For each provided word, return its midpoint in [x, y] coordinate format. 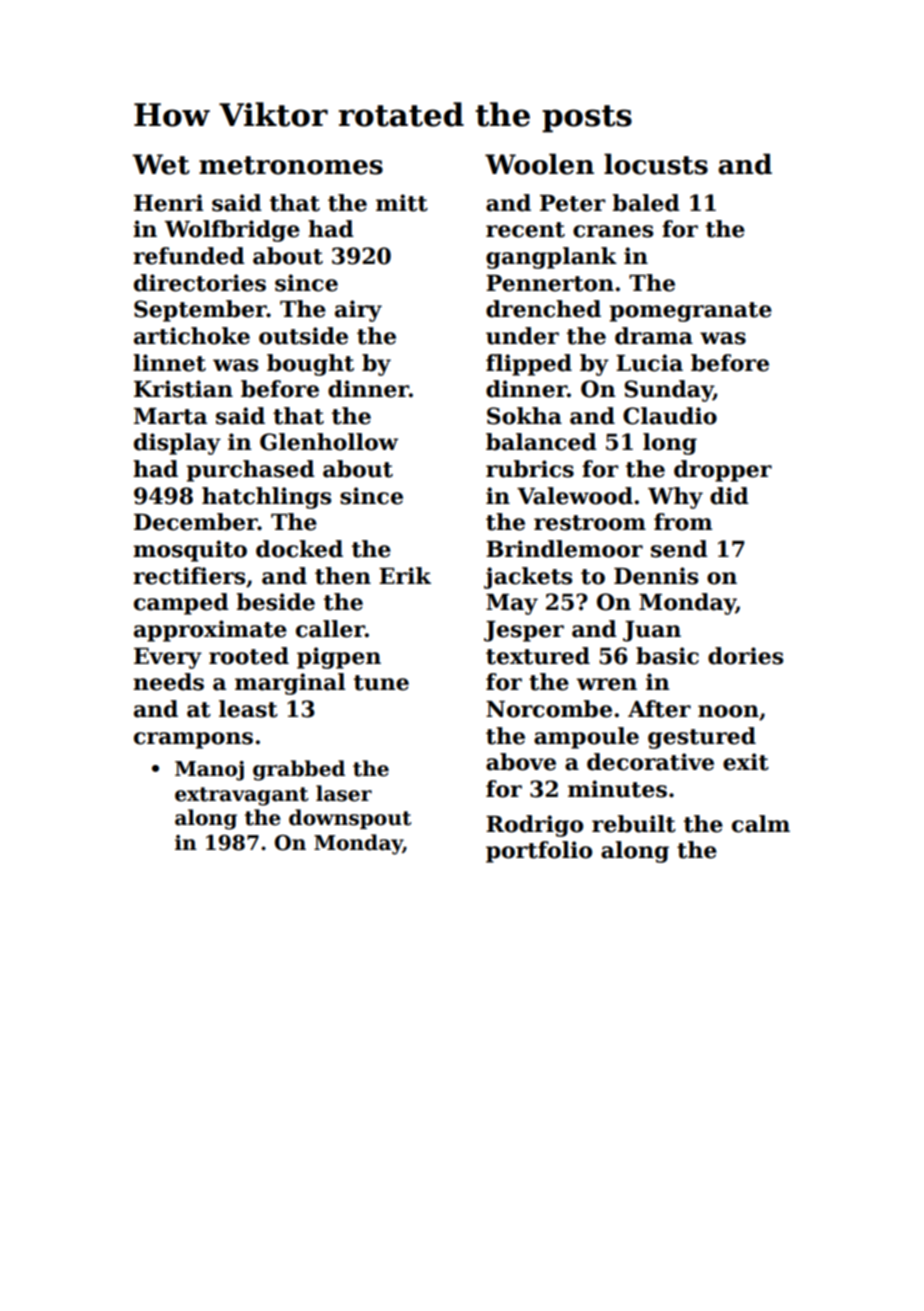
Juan [652, 631]
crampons [193, 740]
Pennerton [550, 283]
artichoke [192, 336]
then [343, 576]
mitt [402, 203]
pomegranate [690, 312]
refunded [189, 256]
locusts [656, 164]
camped [181, 604]
